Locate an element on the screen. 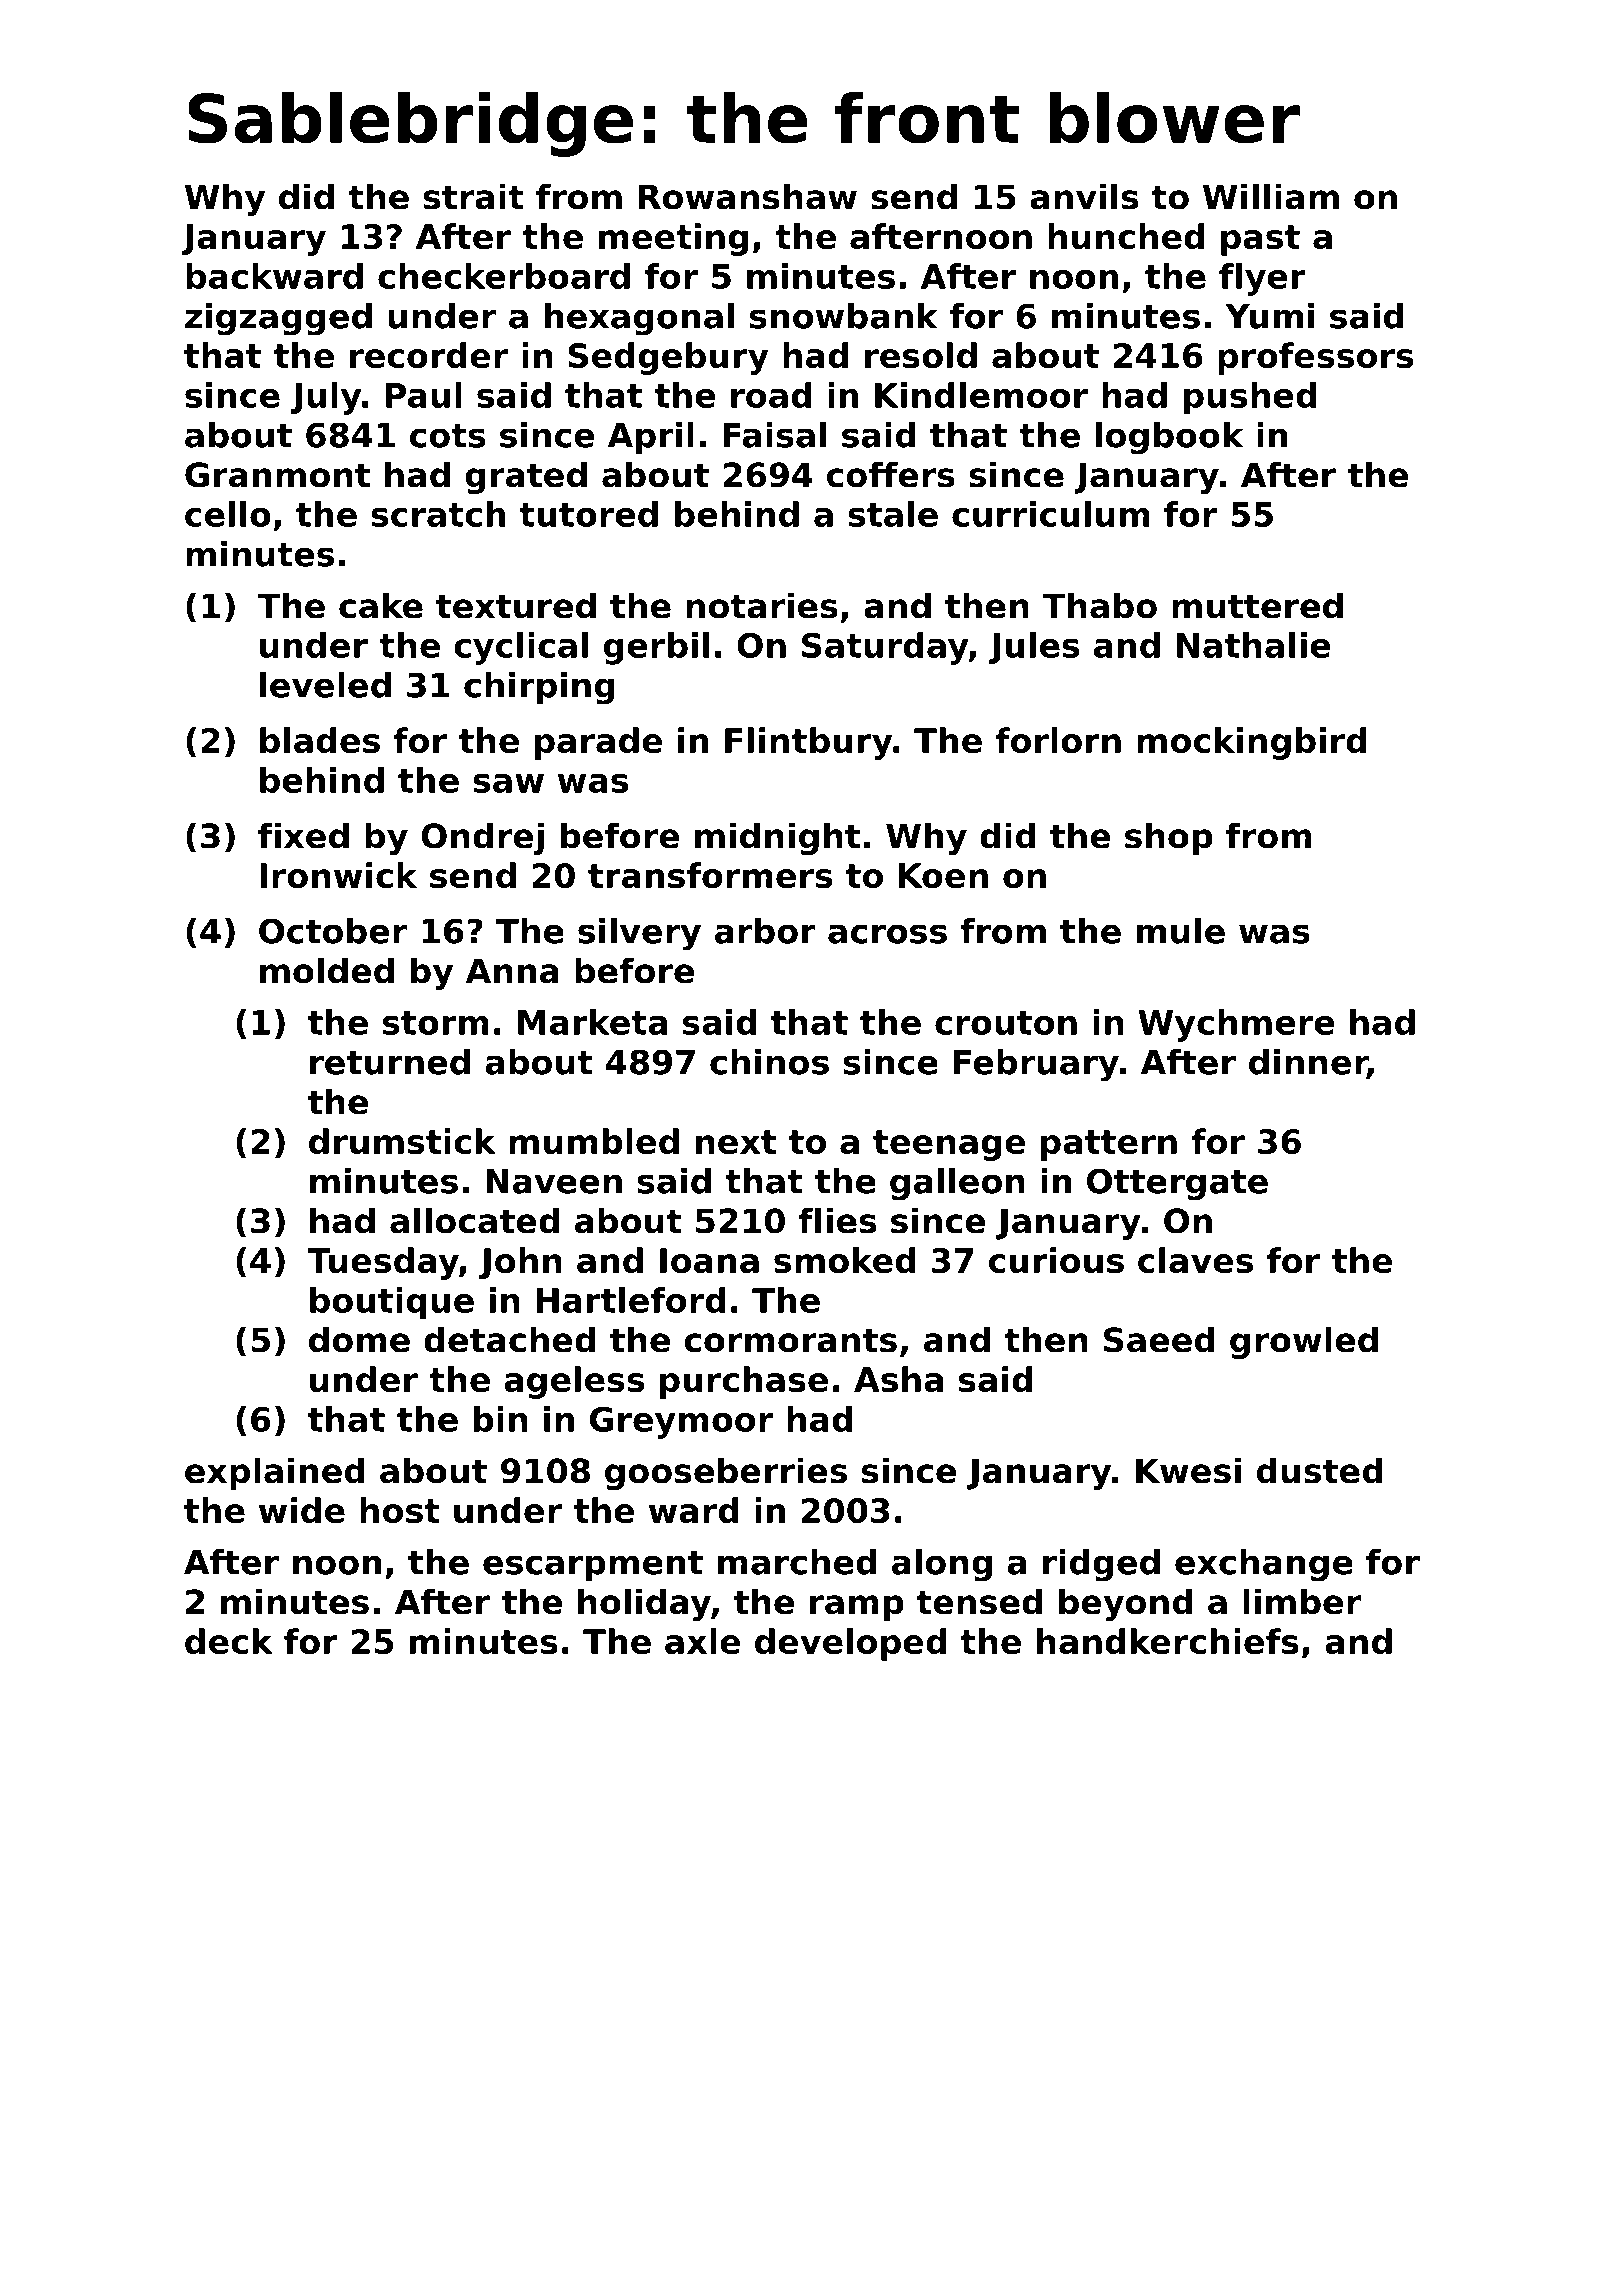  gerbil is located at coordinates (656, 648).
